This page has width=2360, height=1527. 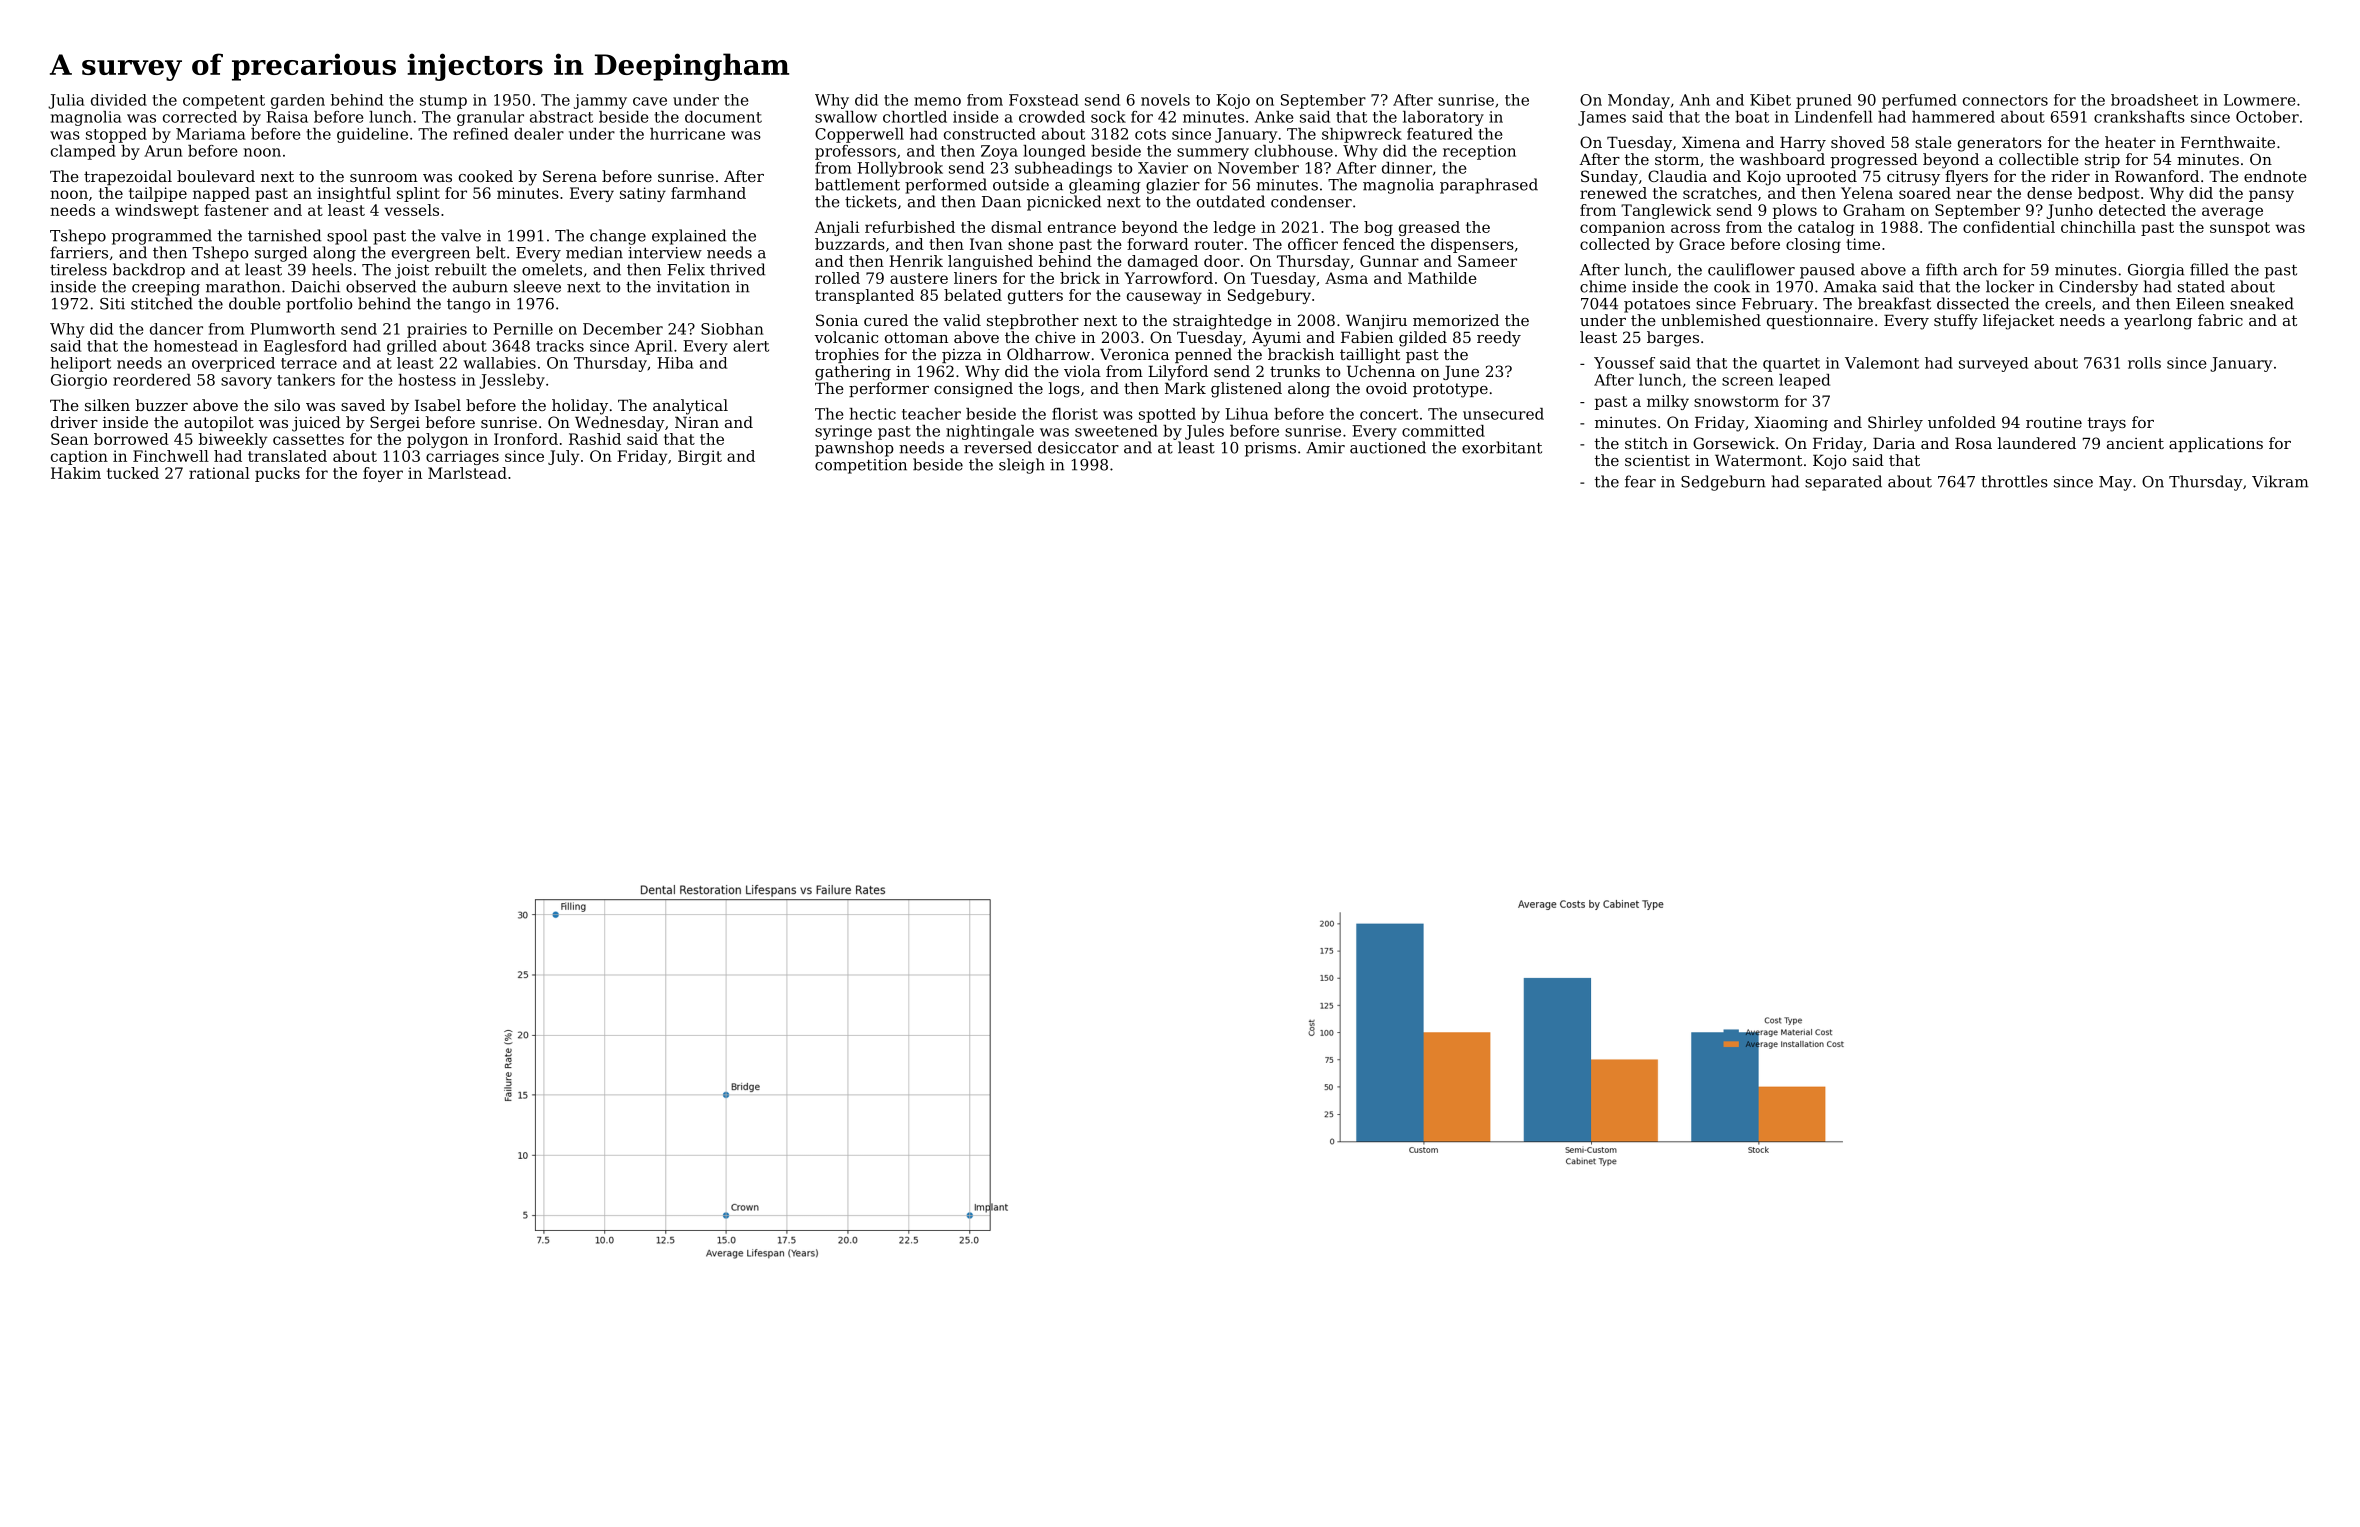 What do you see at coordinates (2005, 100) in the page?
I see `connectors` at bounding box center [2005, 100].
